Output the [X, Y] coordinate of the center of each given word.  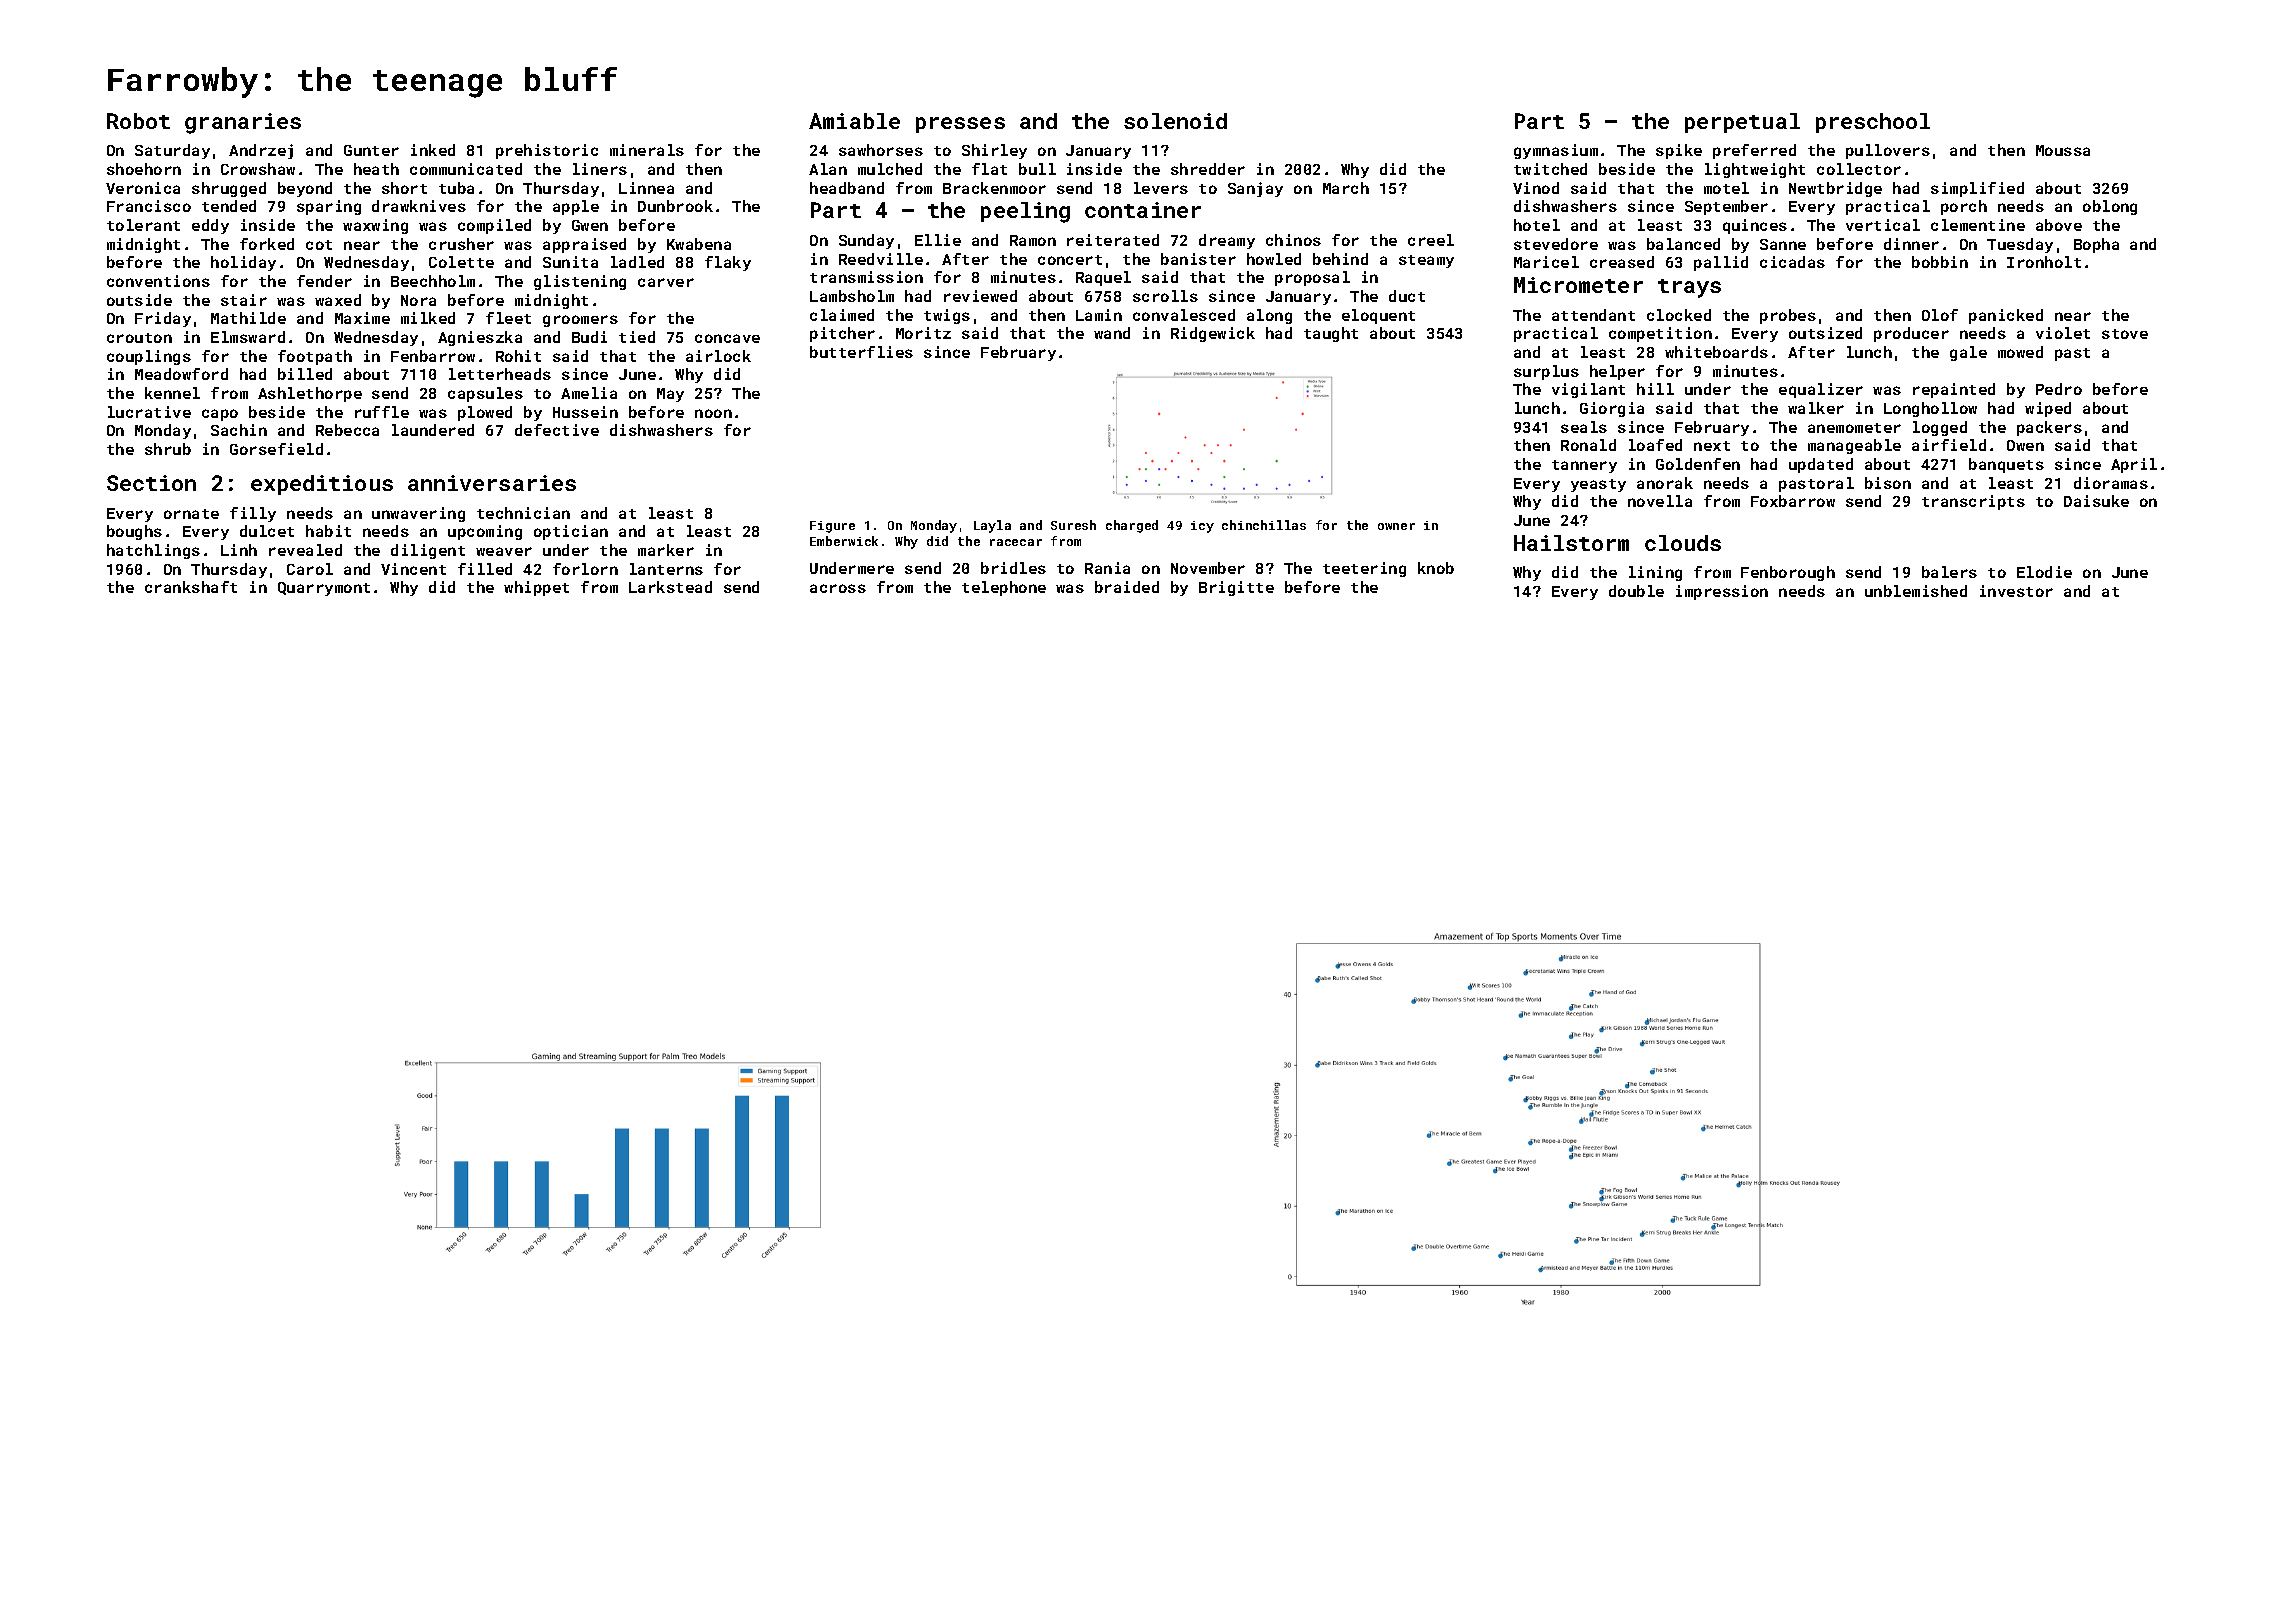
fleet [508, 318]
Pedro [2059, 389]
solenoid [1175, 121]
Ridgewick [1213, 334]
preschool [1873, 123]
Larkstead [670, 587]
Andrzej [261, 151]
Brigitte [1236, 588]
